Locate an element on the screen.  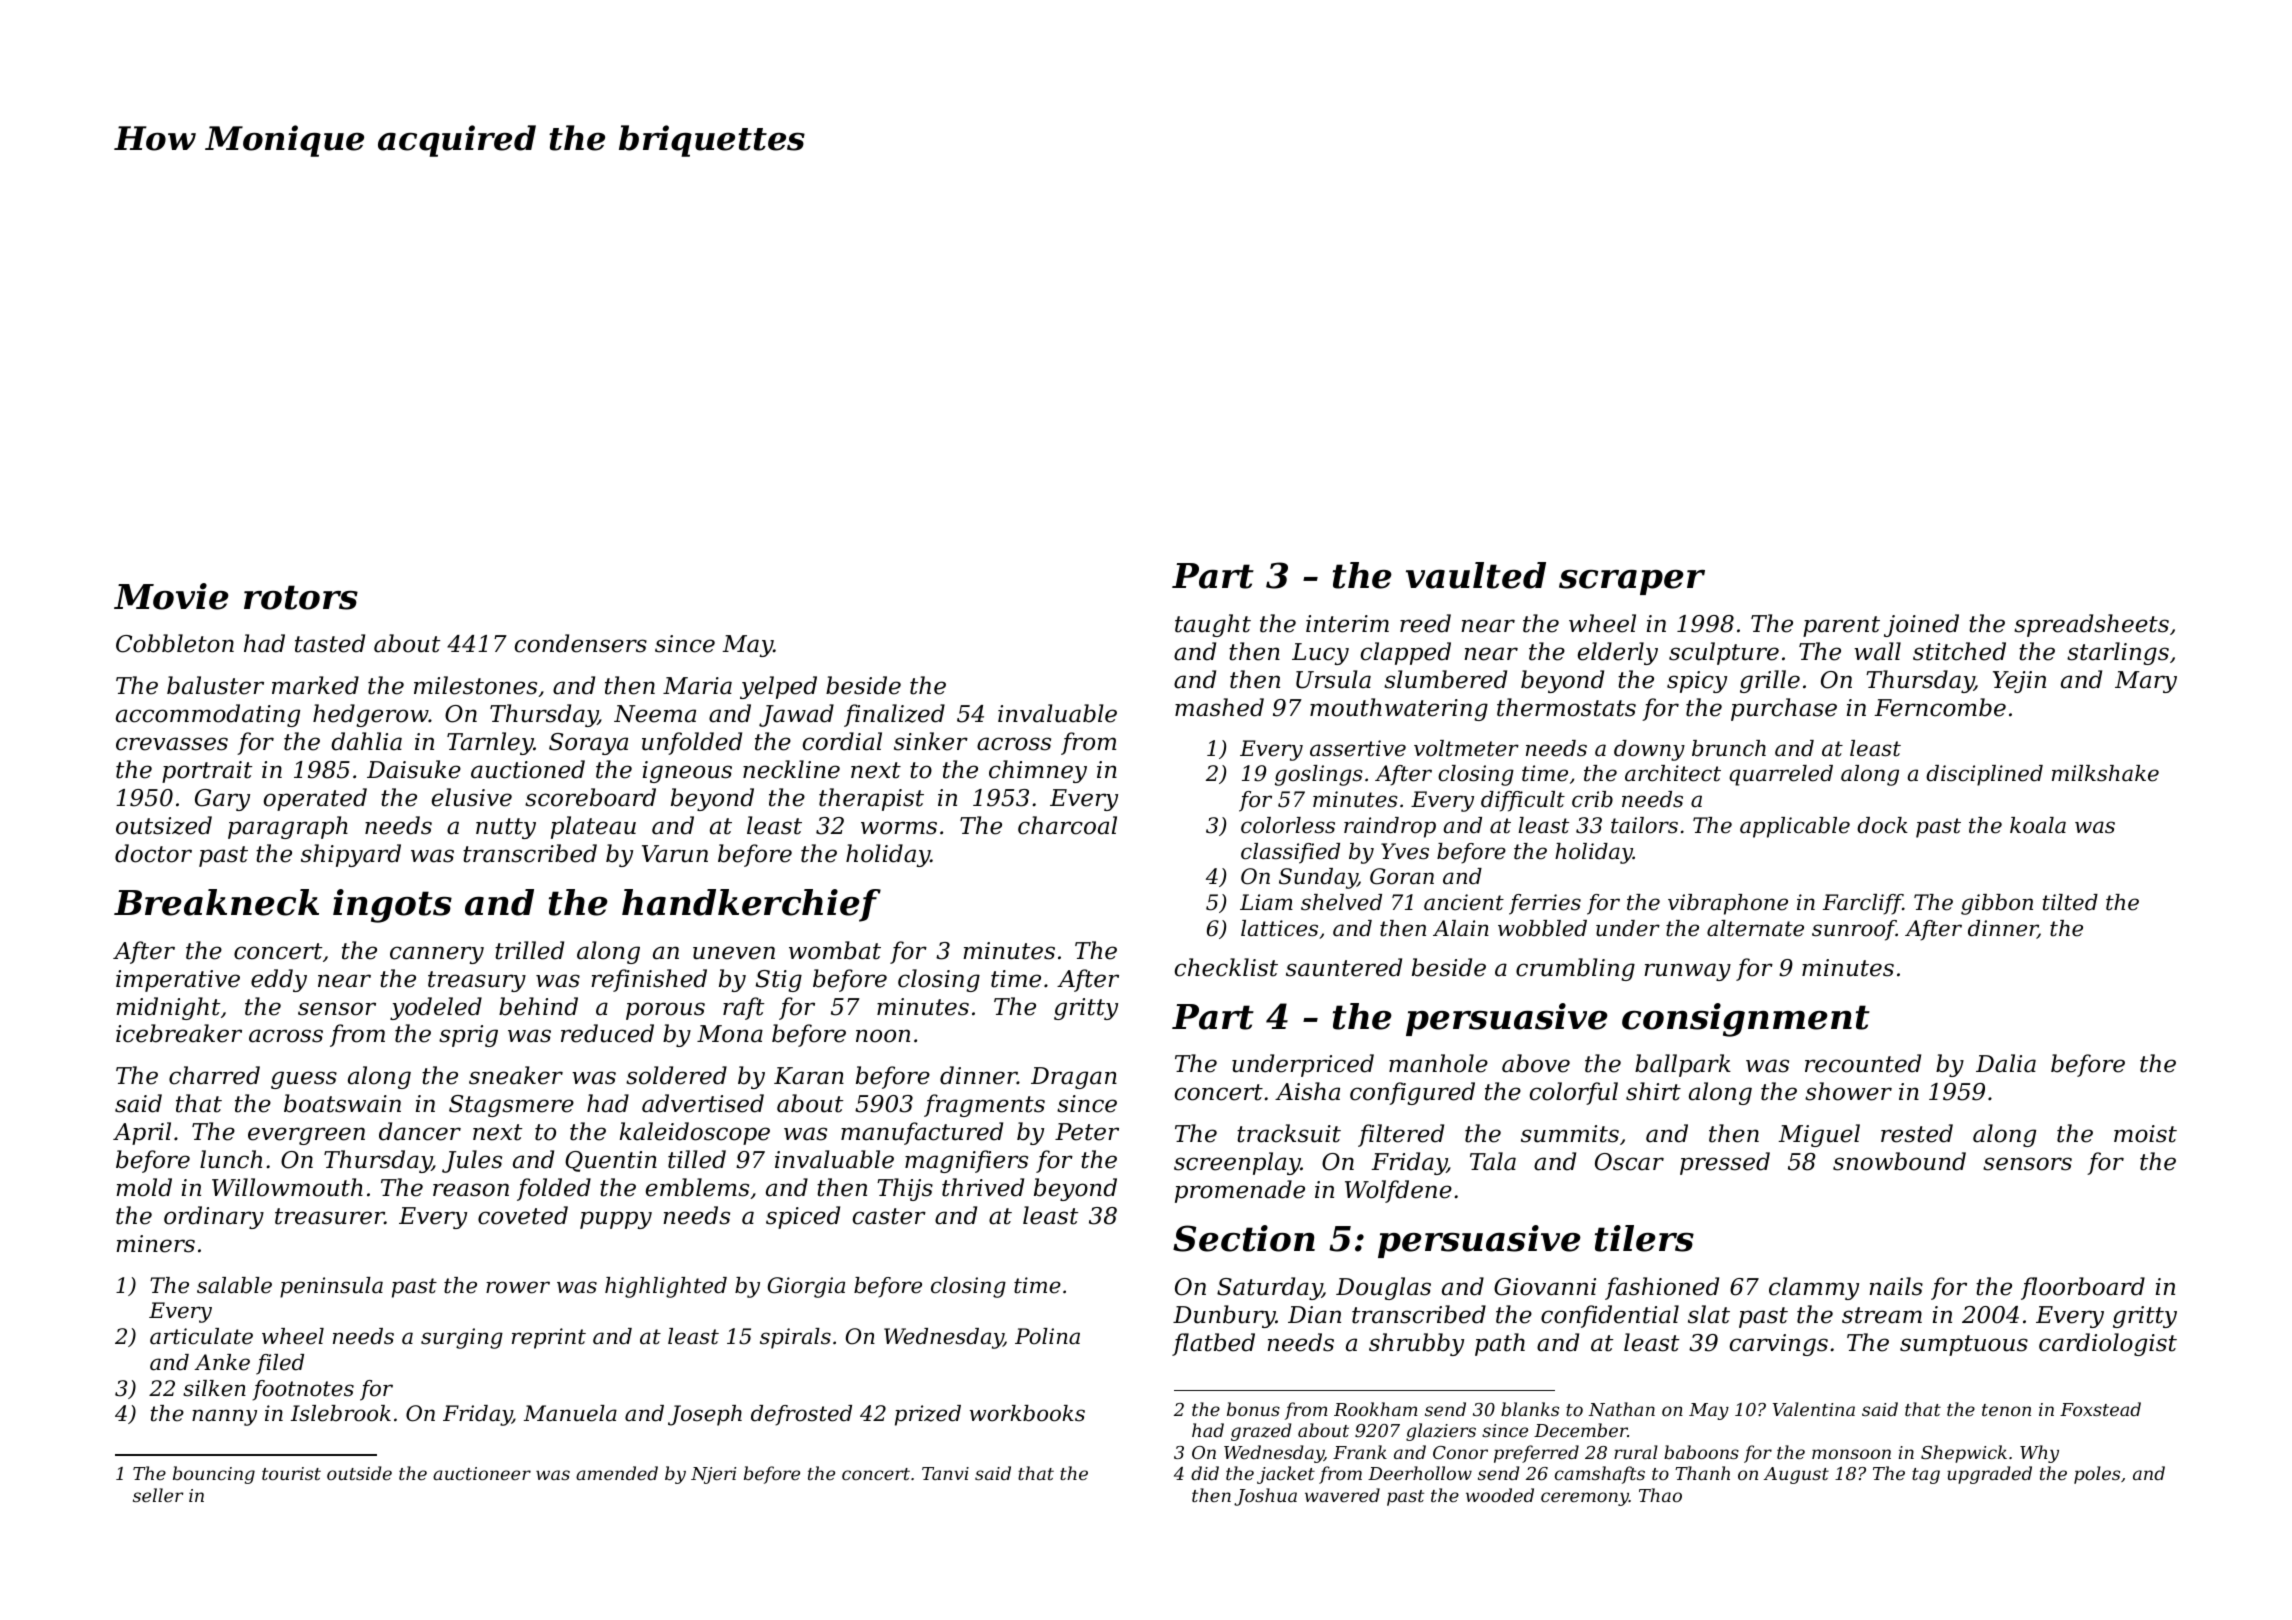
Thanh is located at coordinates (1702, 1473).
